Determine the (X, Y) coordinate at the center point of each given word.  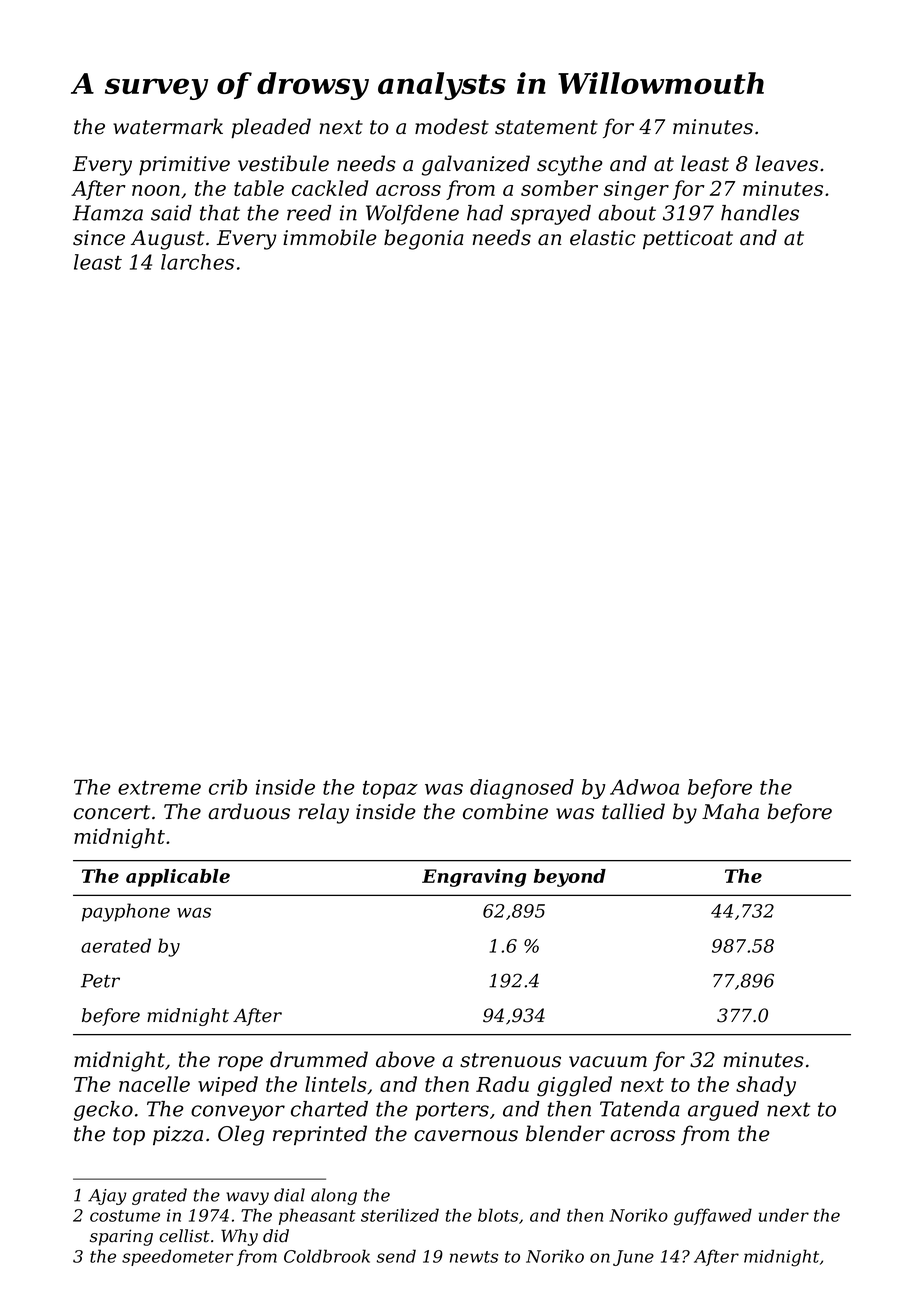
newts (474, 1257)
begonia (424, 239)
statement (546, 127)
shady (766, 1086)
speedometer (177, 1257)
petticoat (688, 239)
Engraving (474, 878)
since (99, 238)
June (633, 1258)
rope (240, 1063)
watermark (168, 126)
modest (452, 126)
